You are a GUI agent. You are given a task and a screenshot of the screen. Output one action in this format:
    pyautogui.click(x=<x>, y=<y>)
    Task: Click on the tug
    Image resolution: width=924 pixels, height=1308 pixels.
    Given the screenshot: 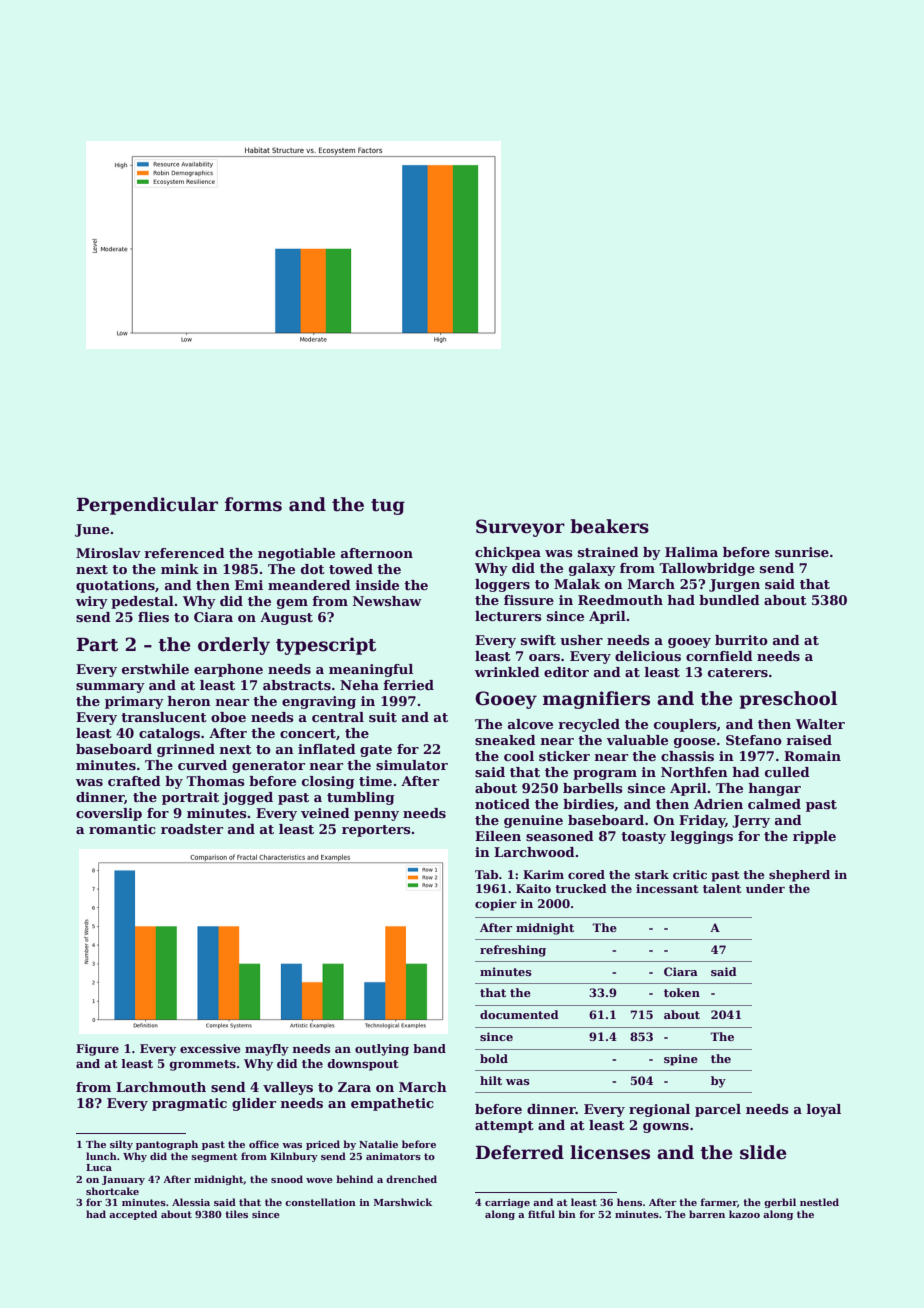 What is the action you would take?
    pyautogui.click(x=388, y=507)
